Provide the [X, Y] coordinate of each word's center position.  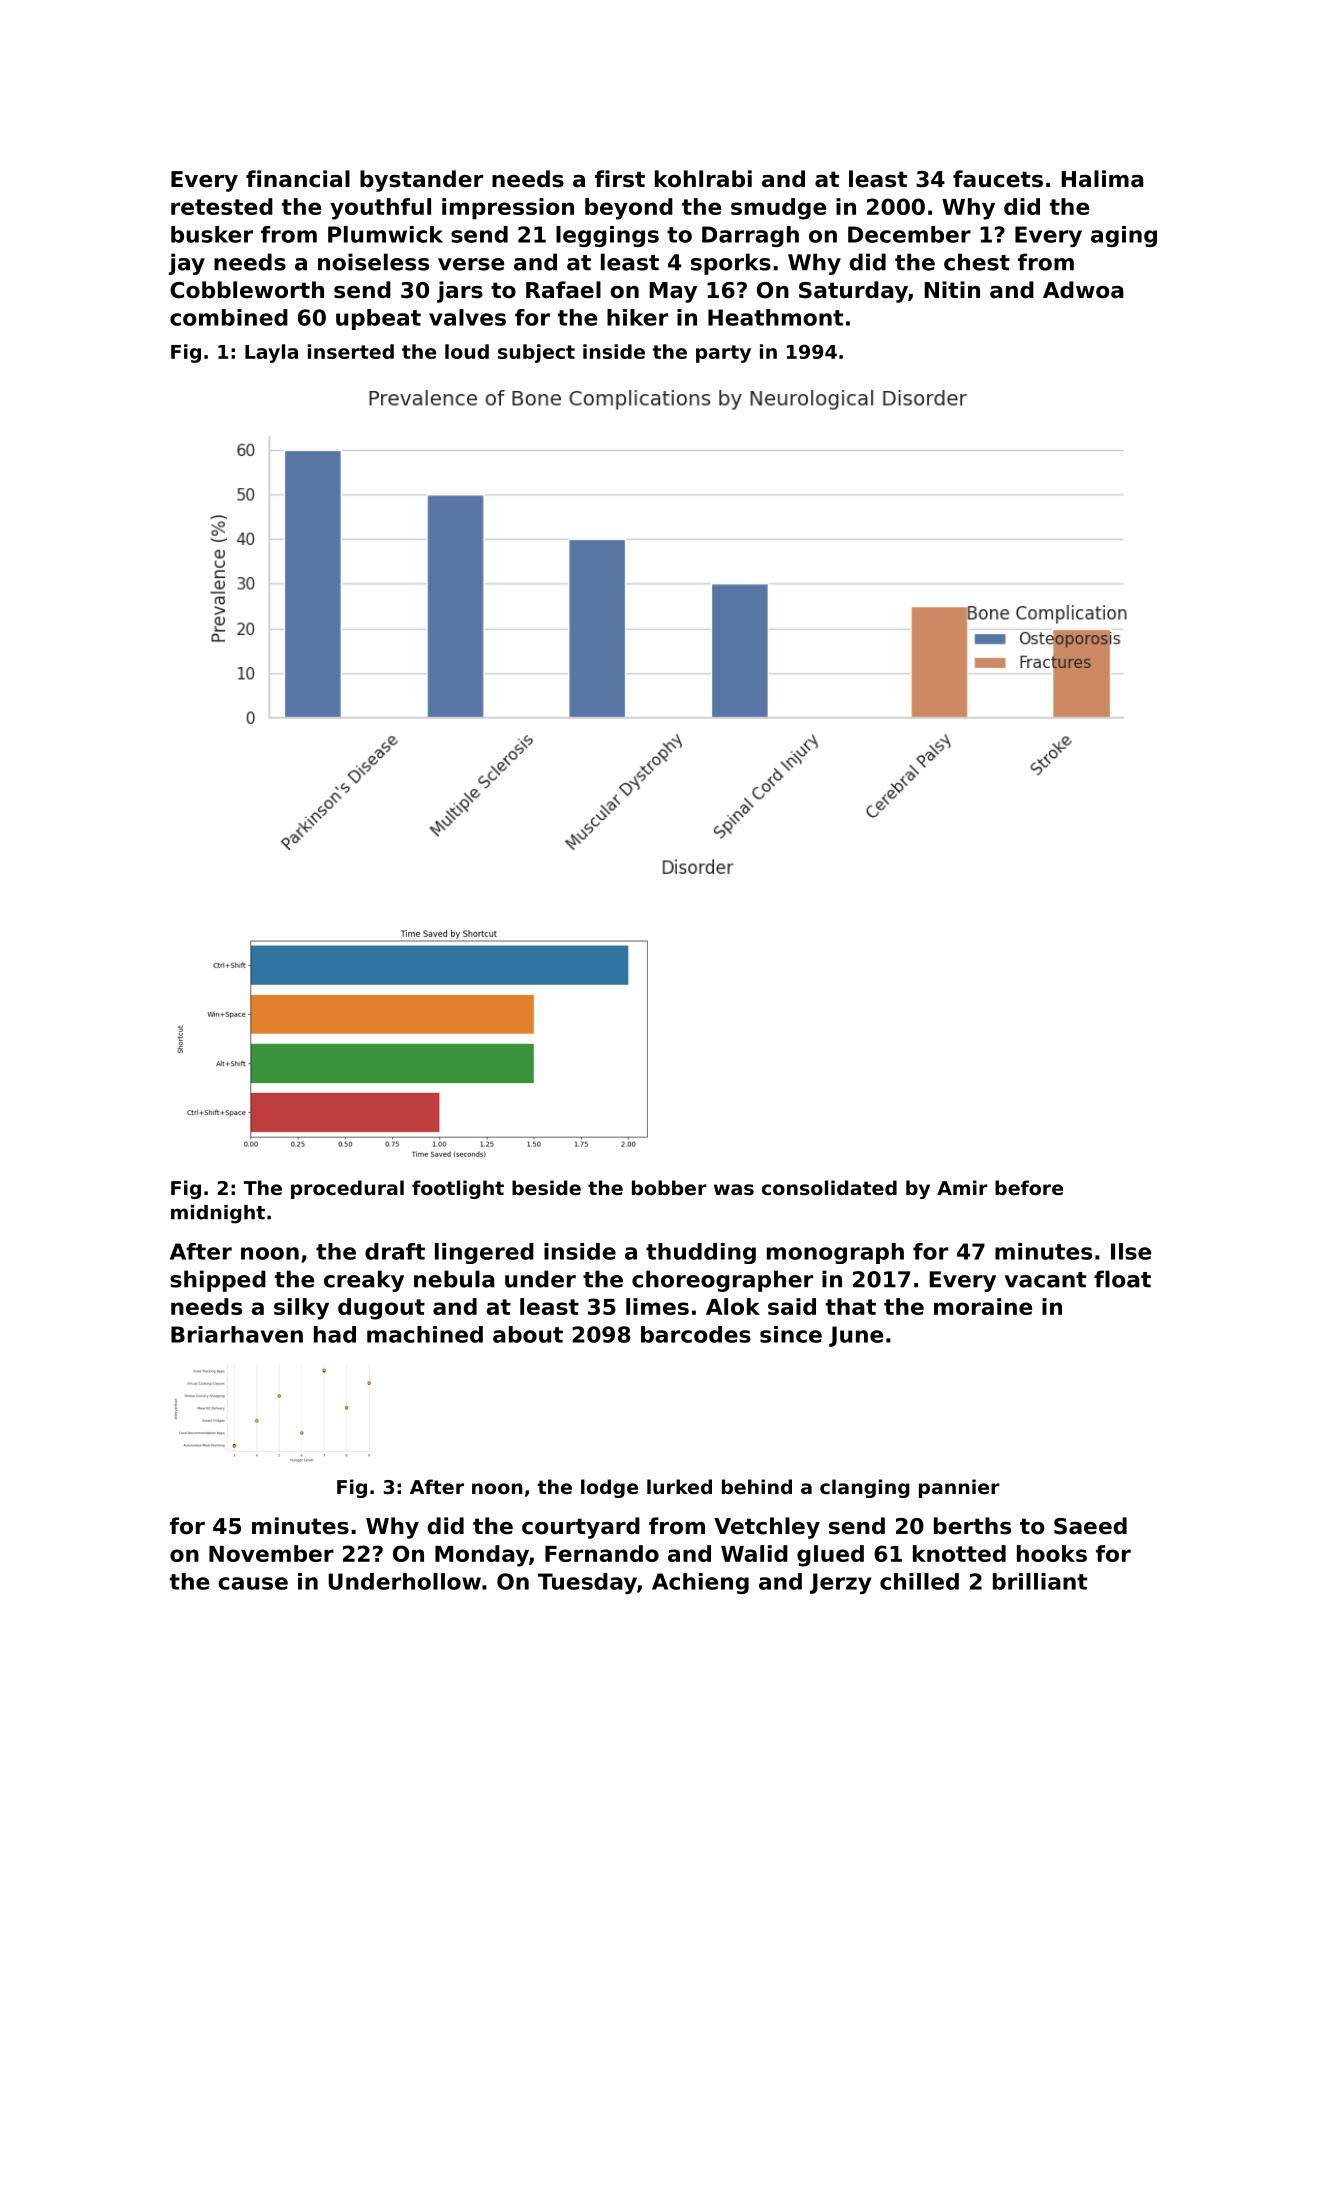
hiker [637, 317]
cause [253, 1583]
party [723, 354]
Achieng [700, 1583]
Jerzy [840, 1583]
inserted [351, 351]
